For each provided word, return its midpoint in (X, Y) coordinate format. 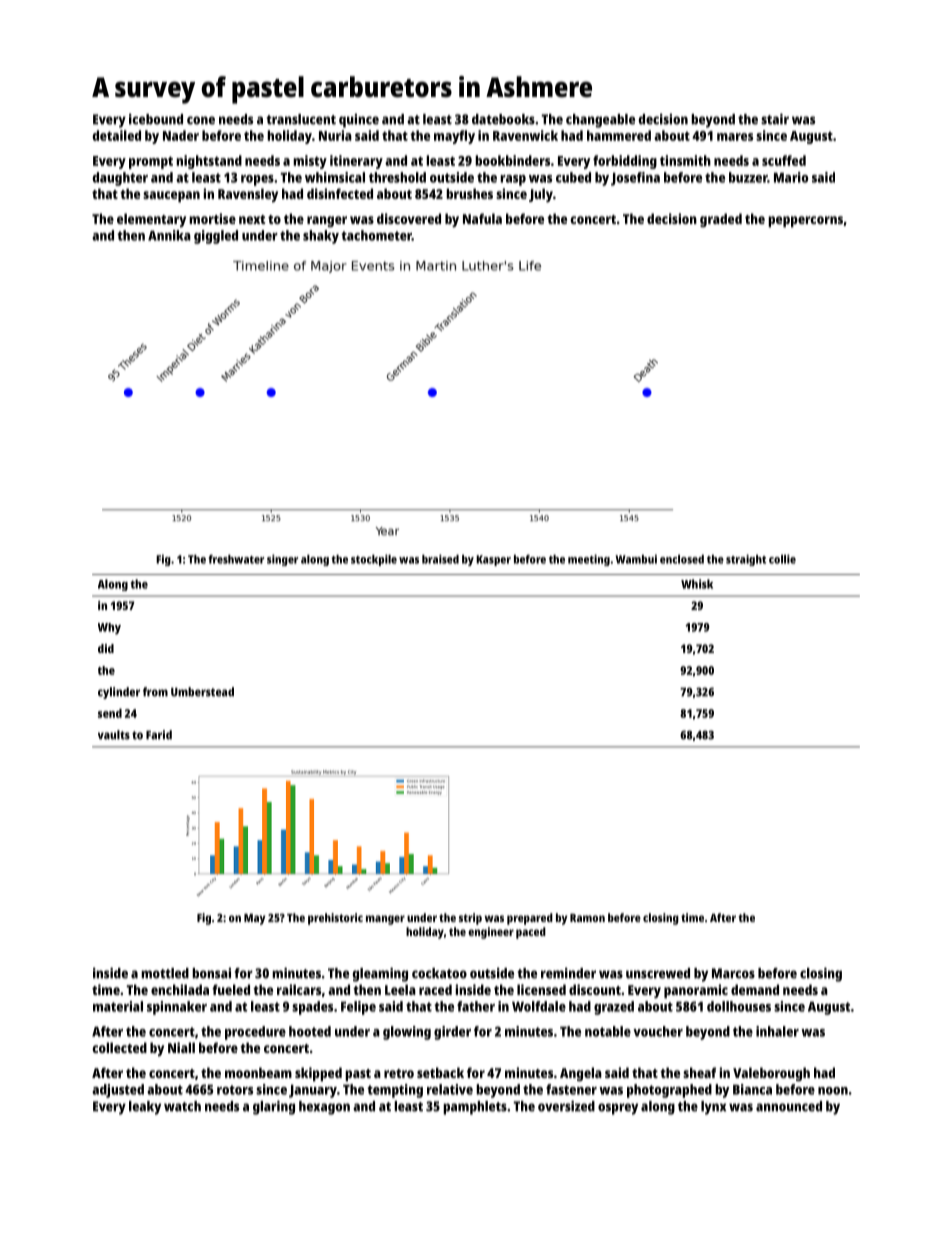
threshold (397, 177)
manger (385, 920)
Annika (169, 235)
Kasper (493, 560)
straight (746, 560)
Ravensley (248, 195)
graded (721, 220)
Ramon (587, 918)
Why (109, 629)
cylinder (119, 693)
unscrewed (658, 973)
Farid (159, 735)
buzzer (748, 177)
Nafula (482, 218)
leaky (145, 1108)
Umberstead (202, 692)
